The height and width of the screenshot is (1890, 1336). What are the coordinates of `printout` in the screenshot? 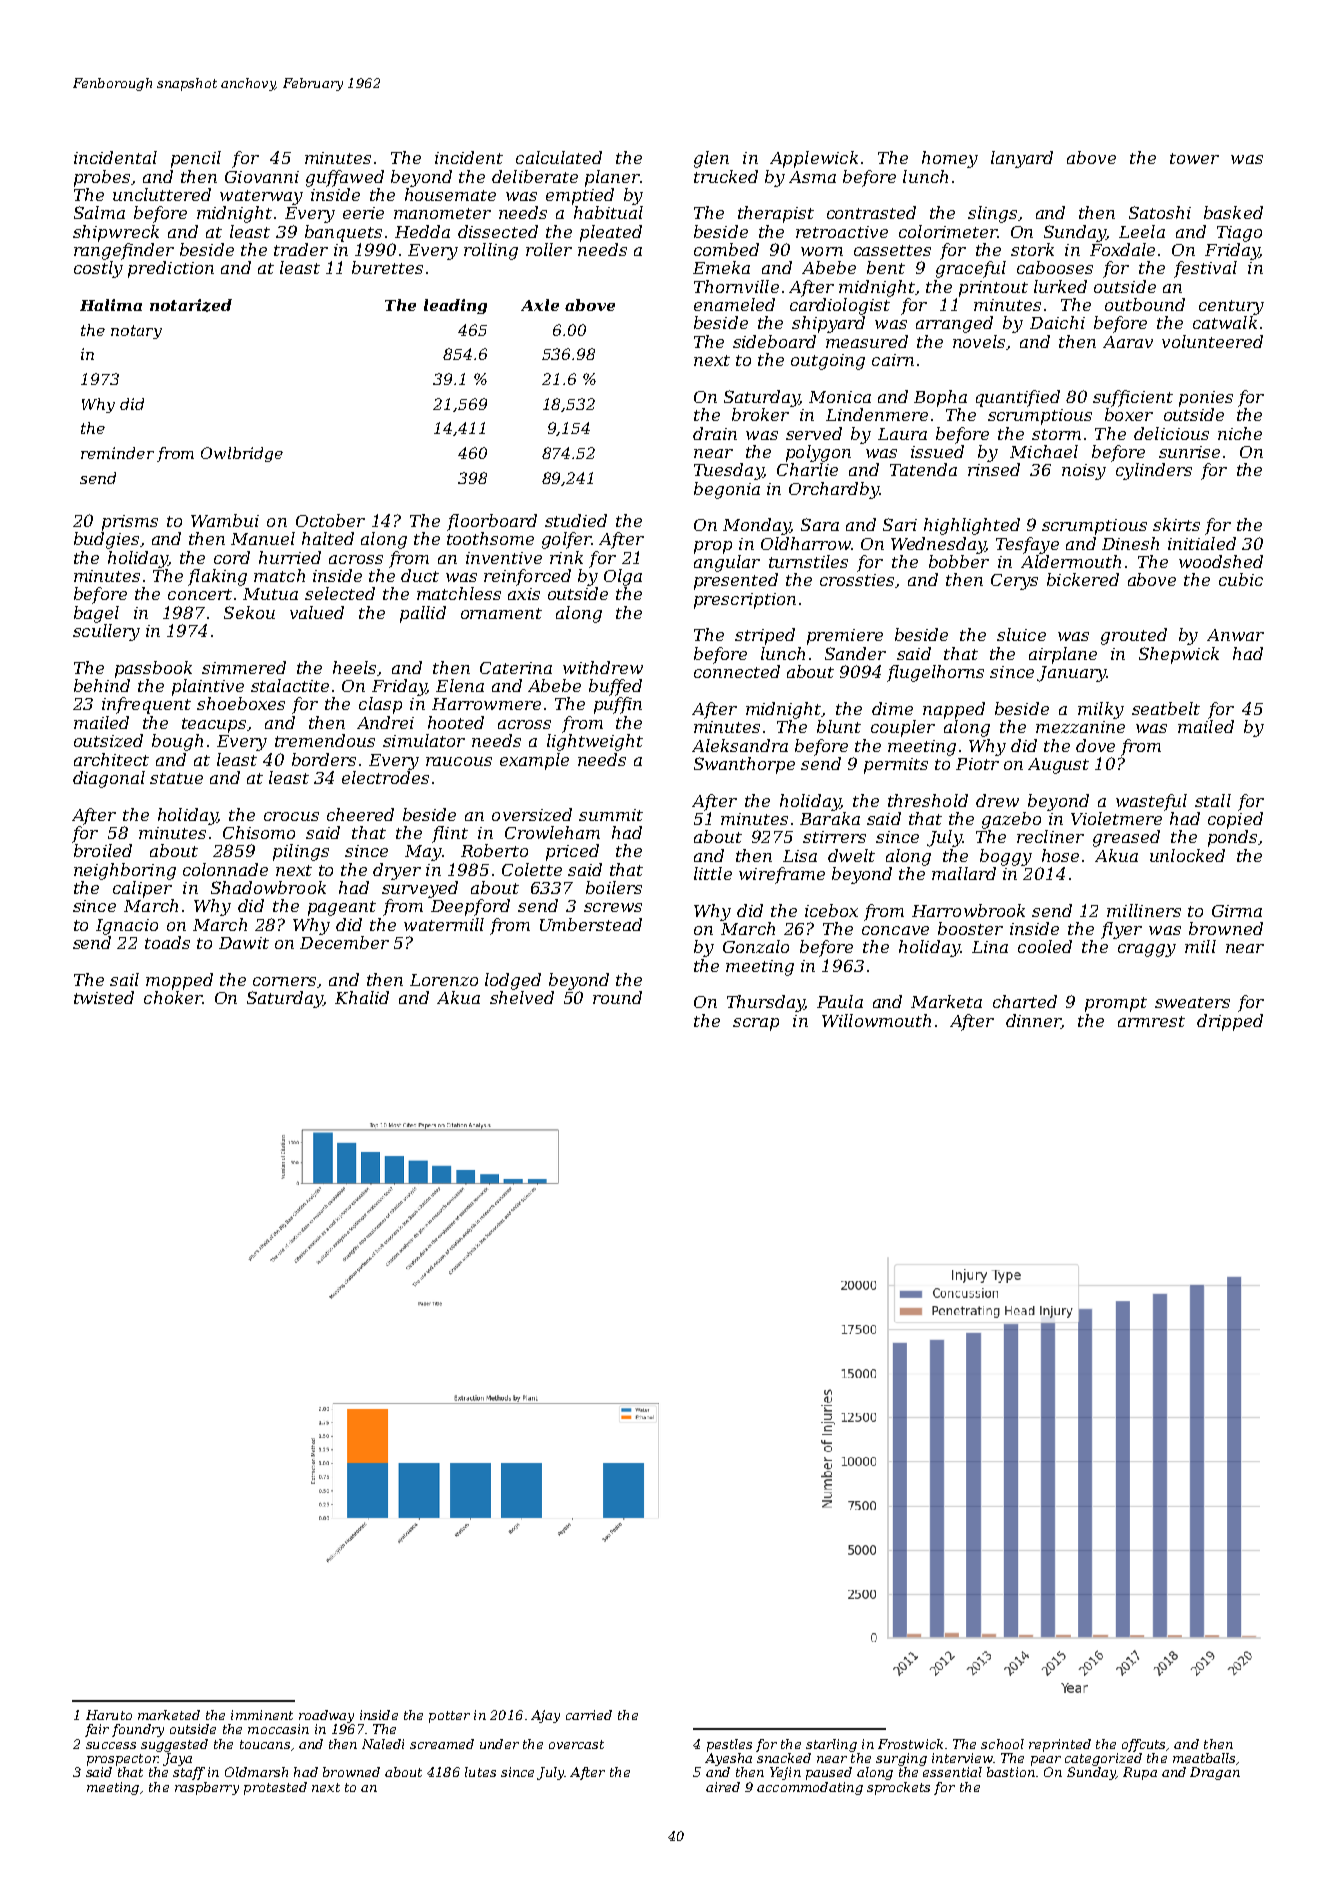 It's located at (993, 289).
